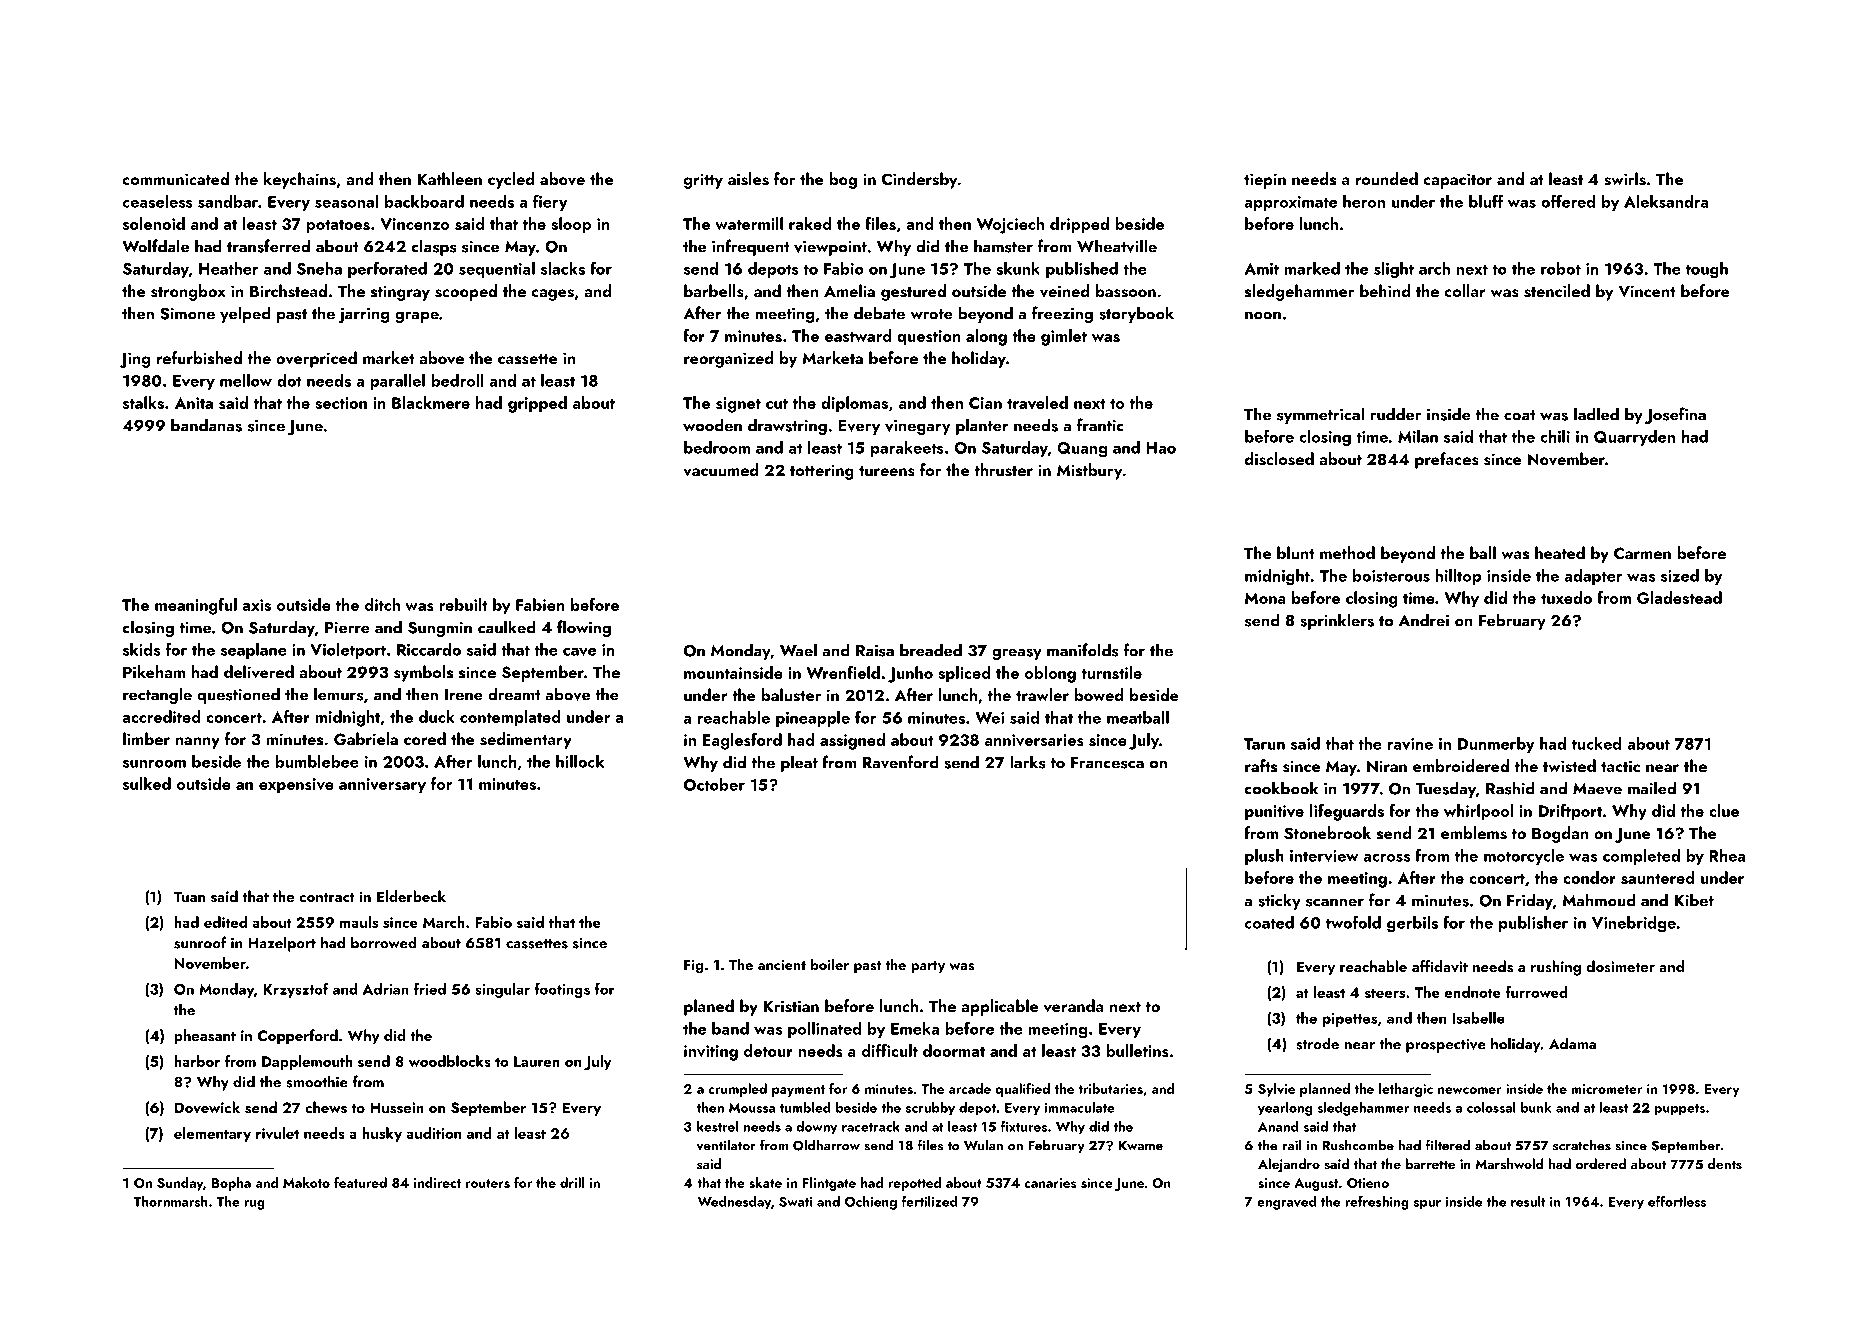 This document has height=1322, width=1870. I want to click on ancient, so click(782, 965).
